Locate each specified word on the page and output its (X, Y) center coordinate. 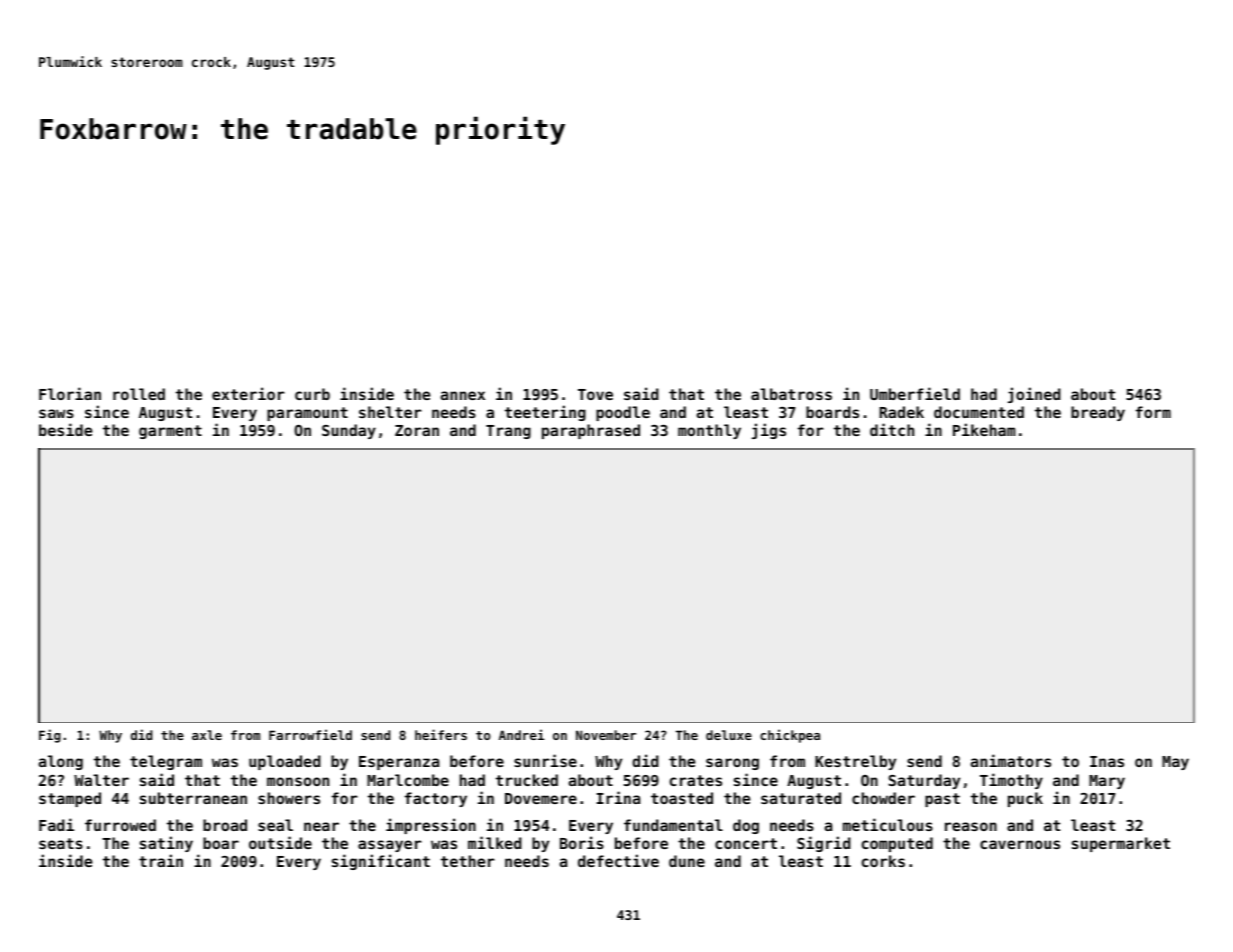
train (161, 860)
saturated (801, 798)
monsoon (298, 781)
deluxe (729, 735)
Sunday (349, 431)
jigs (769, 431)
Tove (595, 394)
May (1175, 763)
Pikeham (984, 429)
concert (746, 843)
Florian (70, 393)
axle (207, 735)
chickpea (790, 736)
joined (1034, 395)
